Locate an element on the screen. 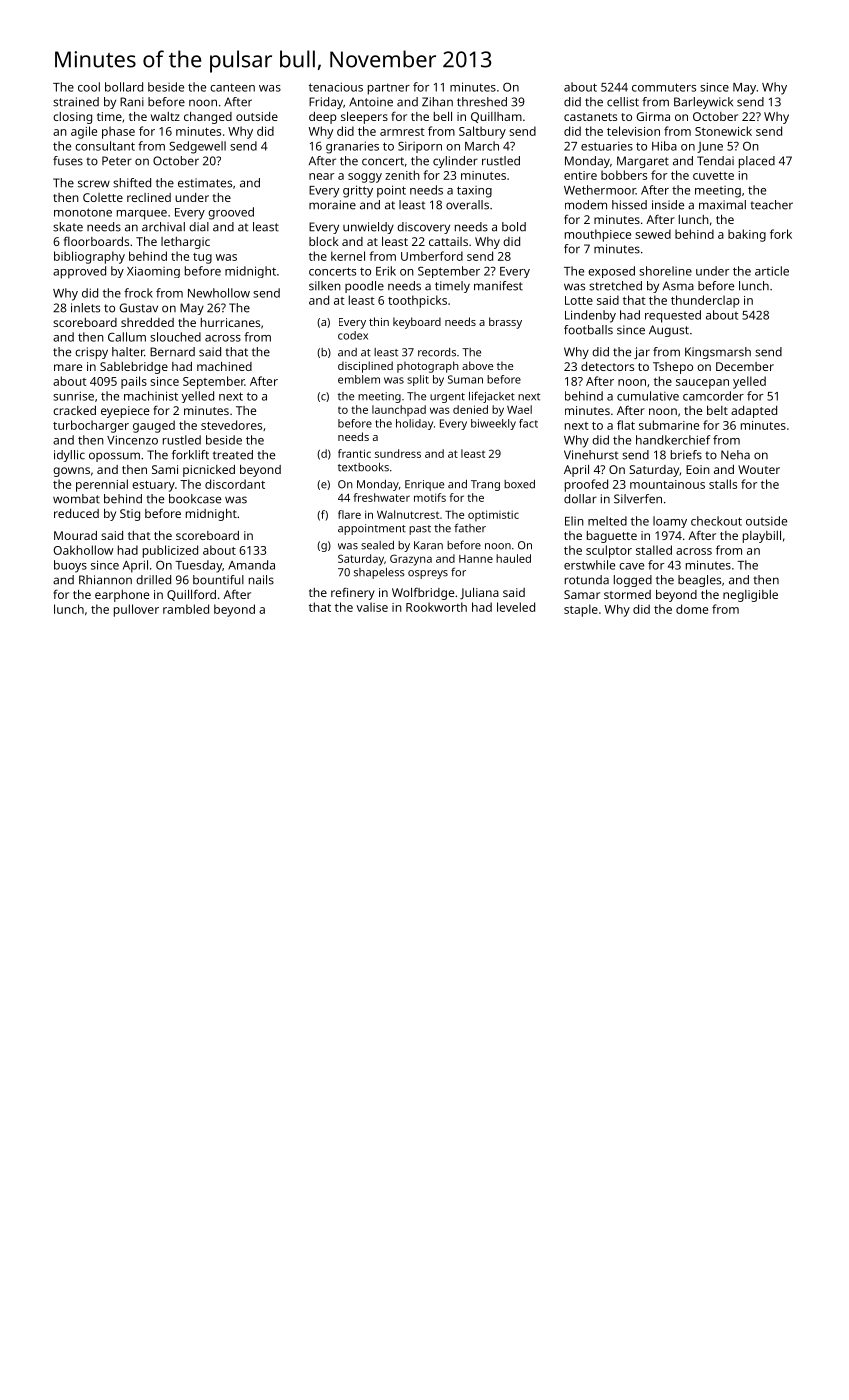 The width and height of the screenshot is (849, 1400). partner is located at coordinates (389, 89).
